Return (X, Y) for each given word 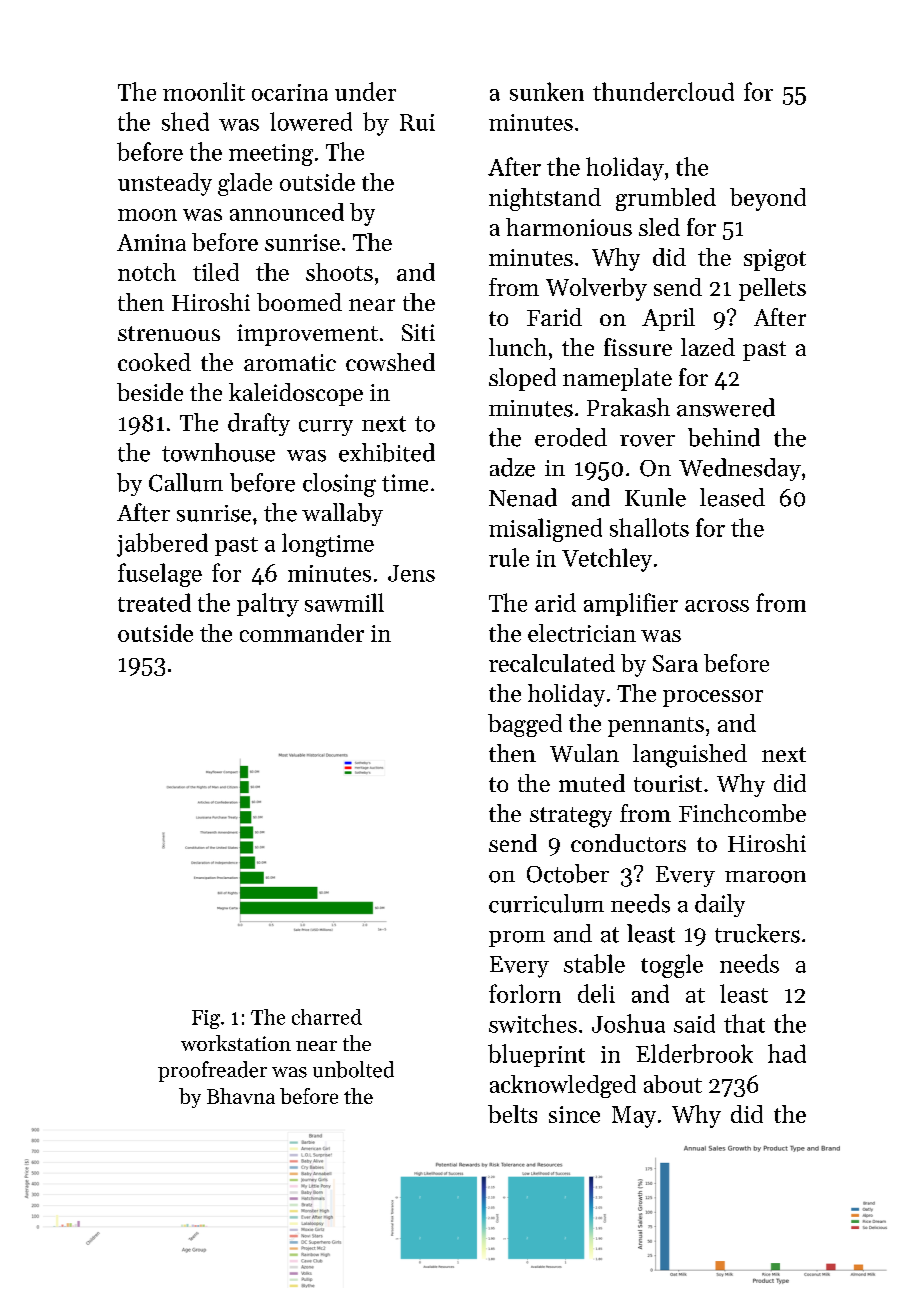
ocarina (290, 92)
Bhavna (241, 1096)
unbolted (353, 1069)
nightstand (545, 199)
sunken (547, 91)
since (574, 1114)
